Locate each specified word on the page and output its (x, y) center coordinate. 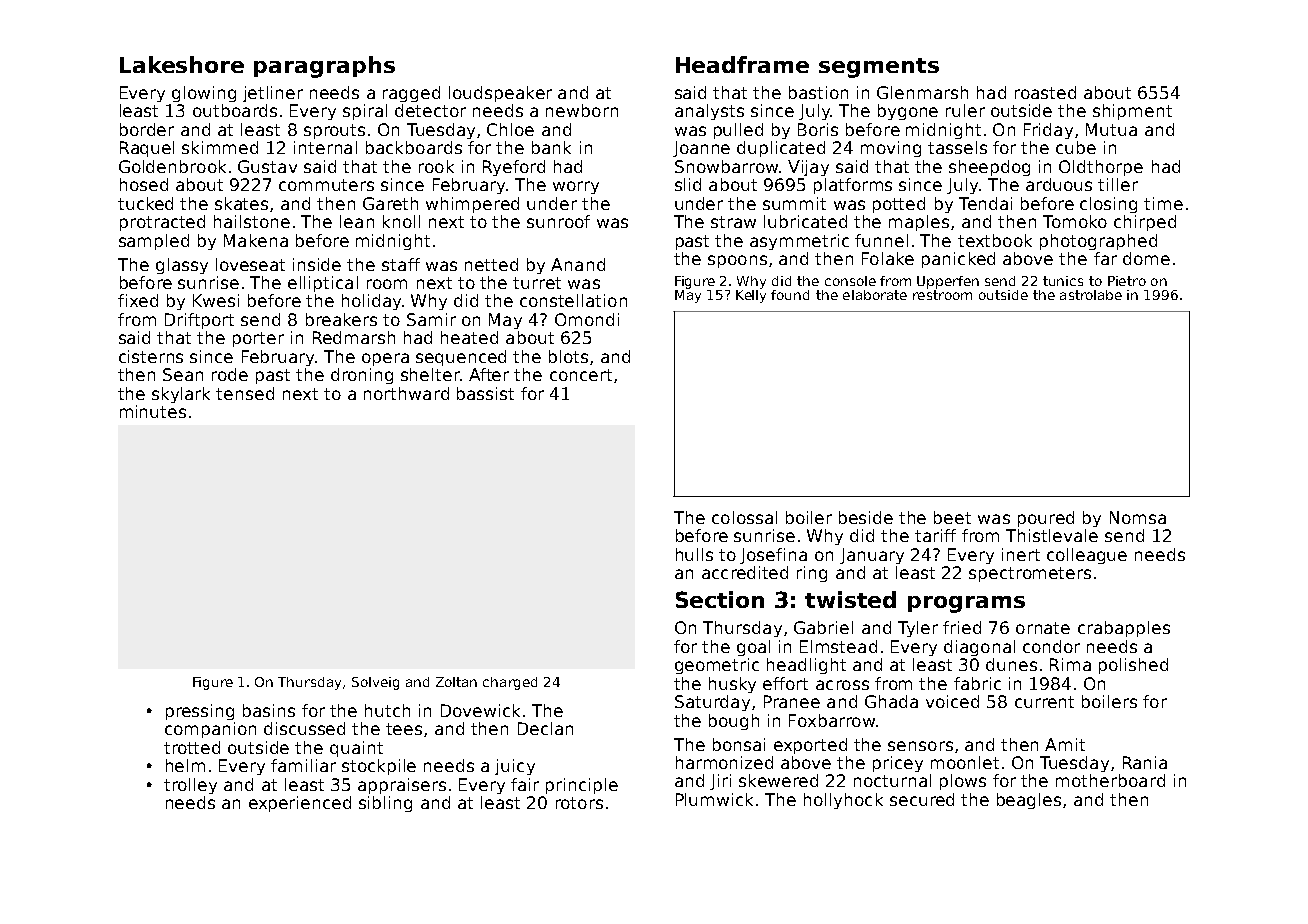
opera (385, 359)
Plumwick (714, 799)
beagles (1029, 801)
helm (185, 765)
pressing (200, 712)
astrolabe (1091, 295)
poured (1046, 519)
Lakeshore (182, 64)
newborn (582, 110)
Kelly (751, 296)
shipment (1132, 112)
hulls (694, 554)
